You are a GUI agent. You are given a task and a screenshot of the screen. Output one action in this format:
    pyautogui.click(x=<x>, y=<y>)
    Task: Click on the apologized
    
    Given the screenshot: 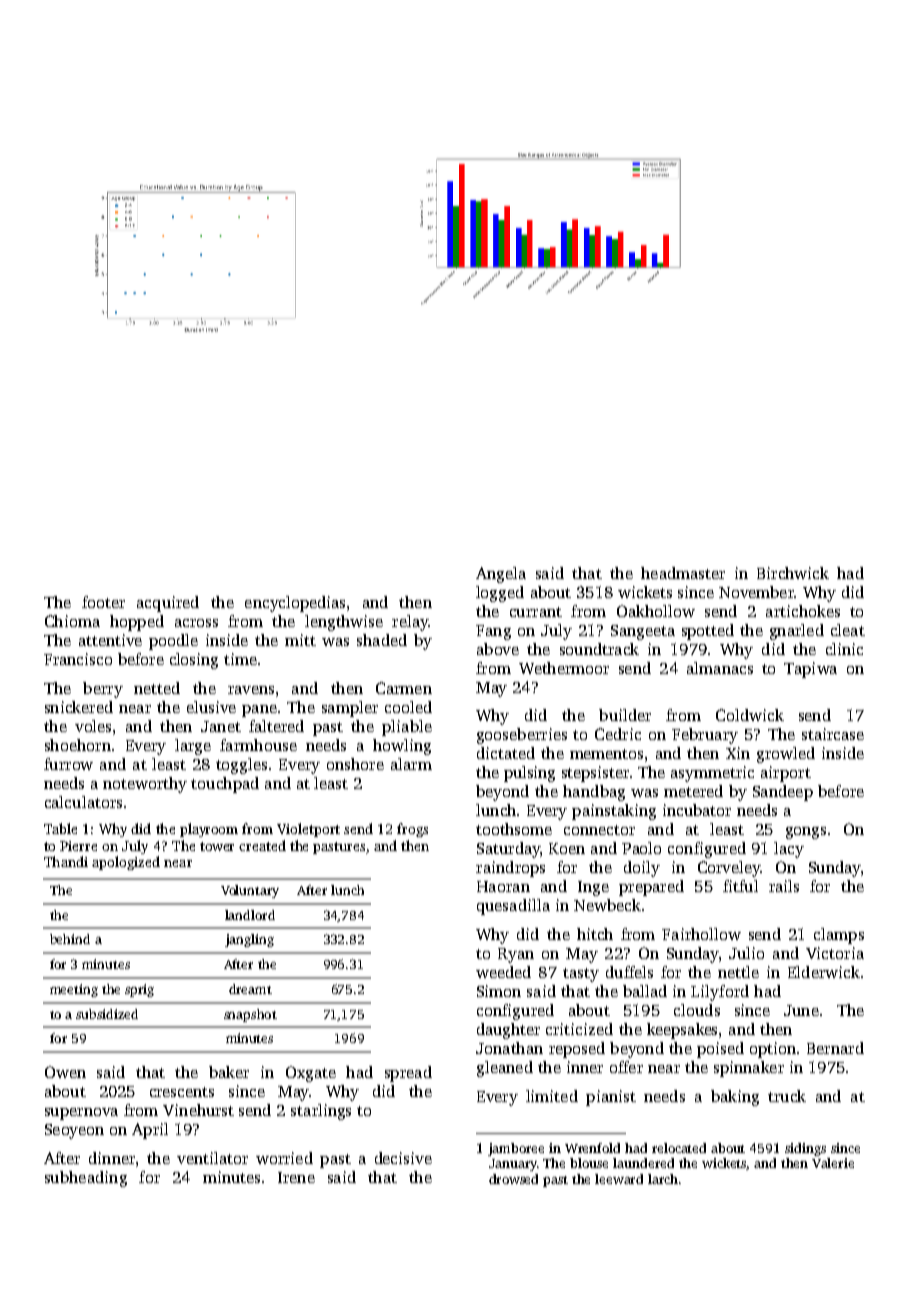 What is the action you would take?
    pyautogui.click(x=126, y=863)
